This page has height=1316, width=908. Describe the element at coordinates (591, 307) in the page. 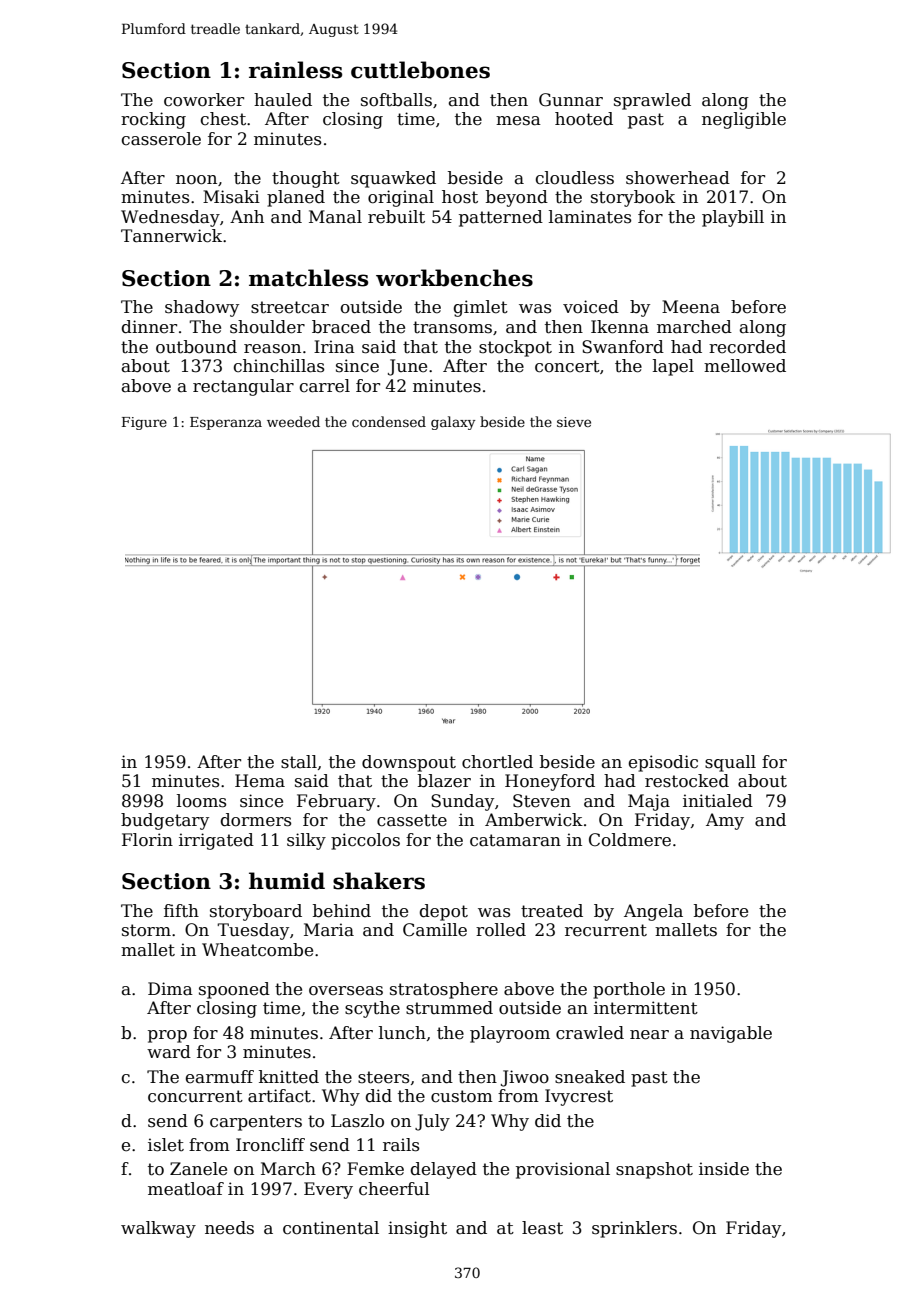

I see `voiced` at that location.
